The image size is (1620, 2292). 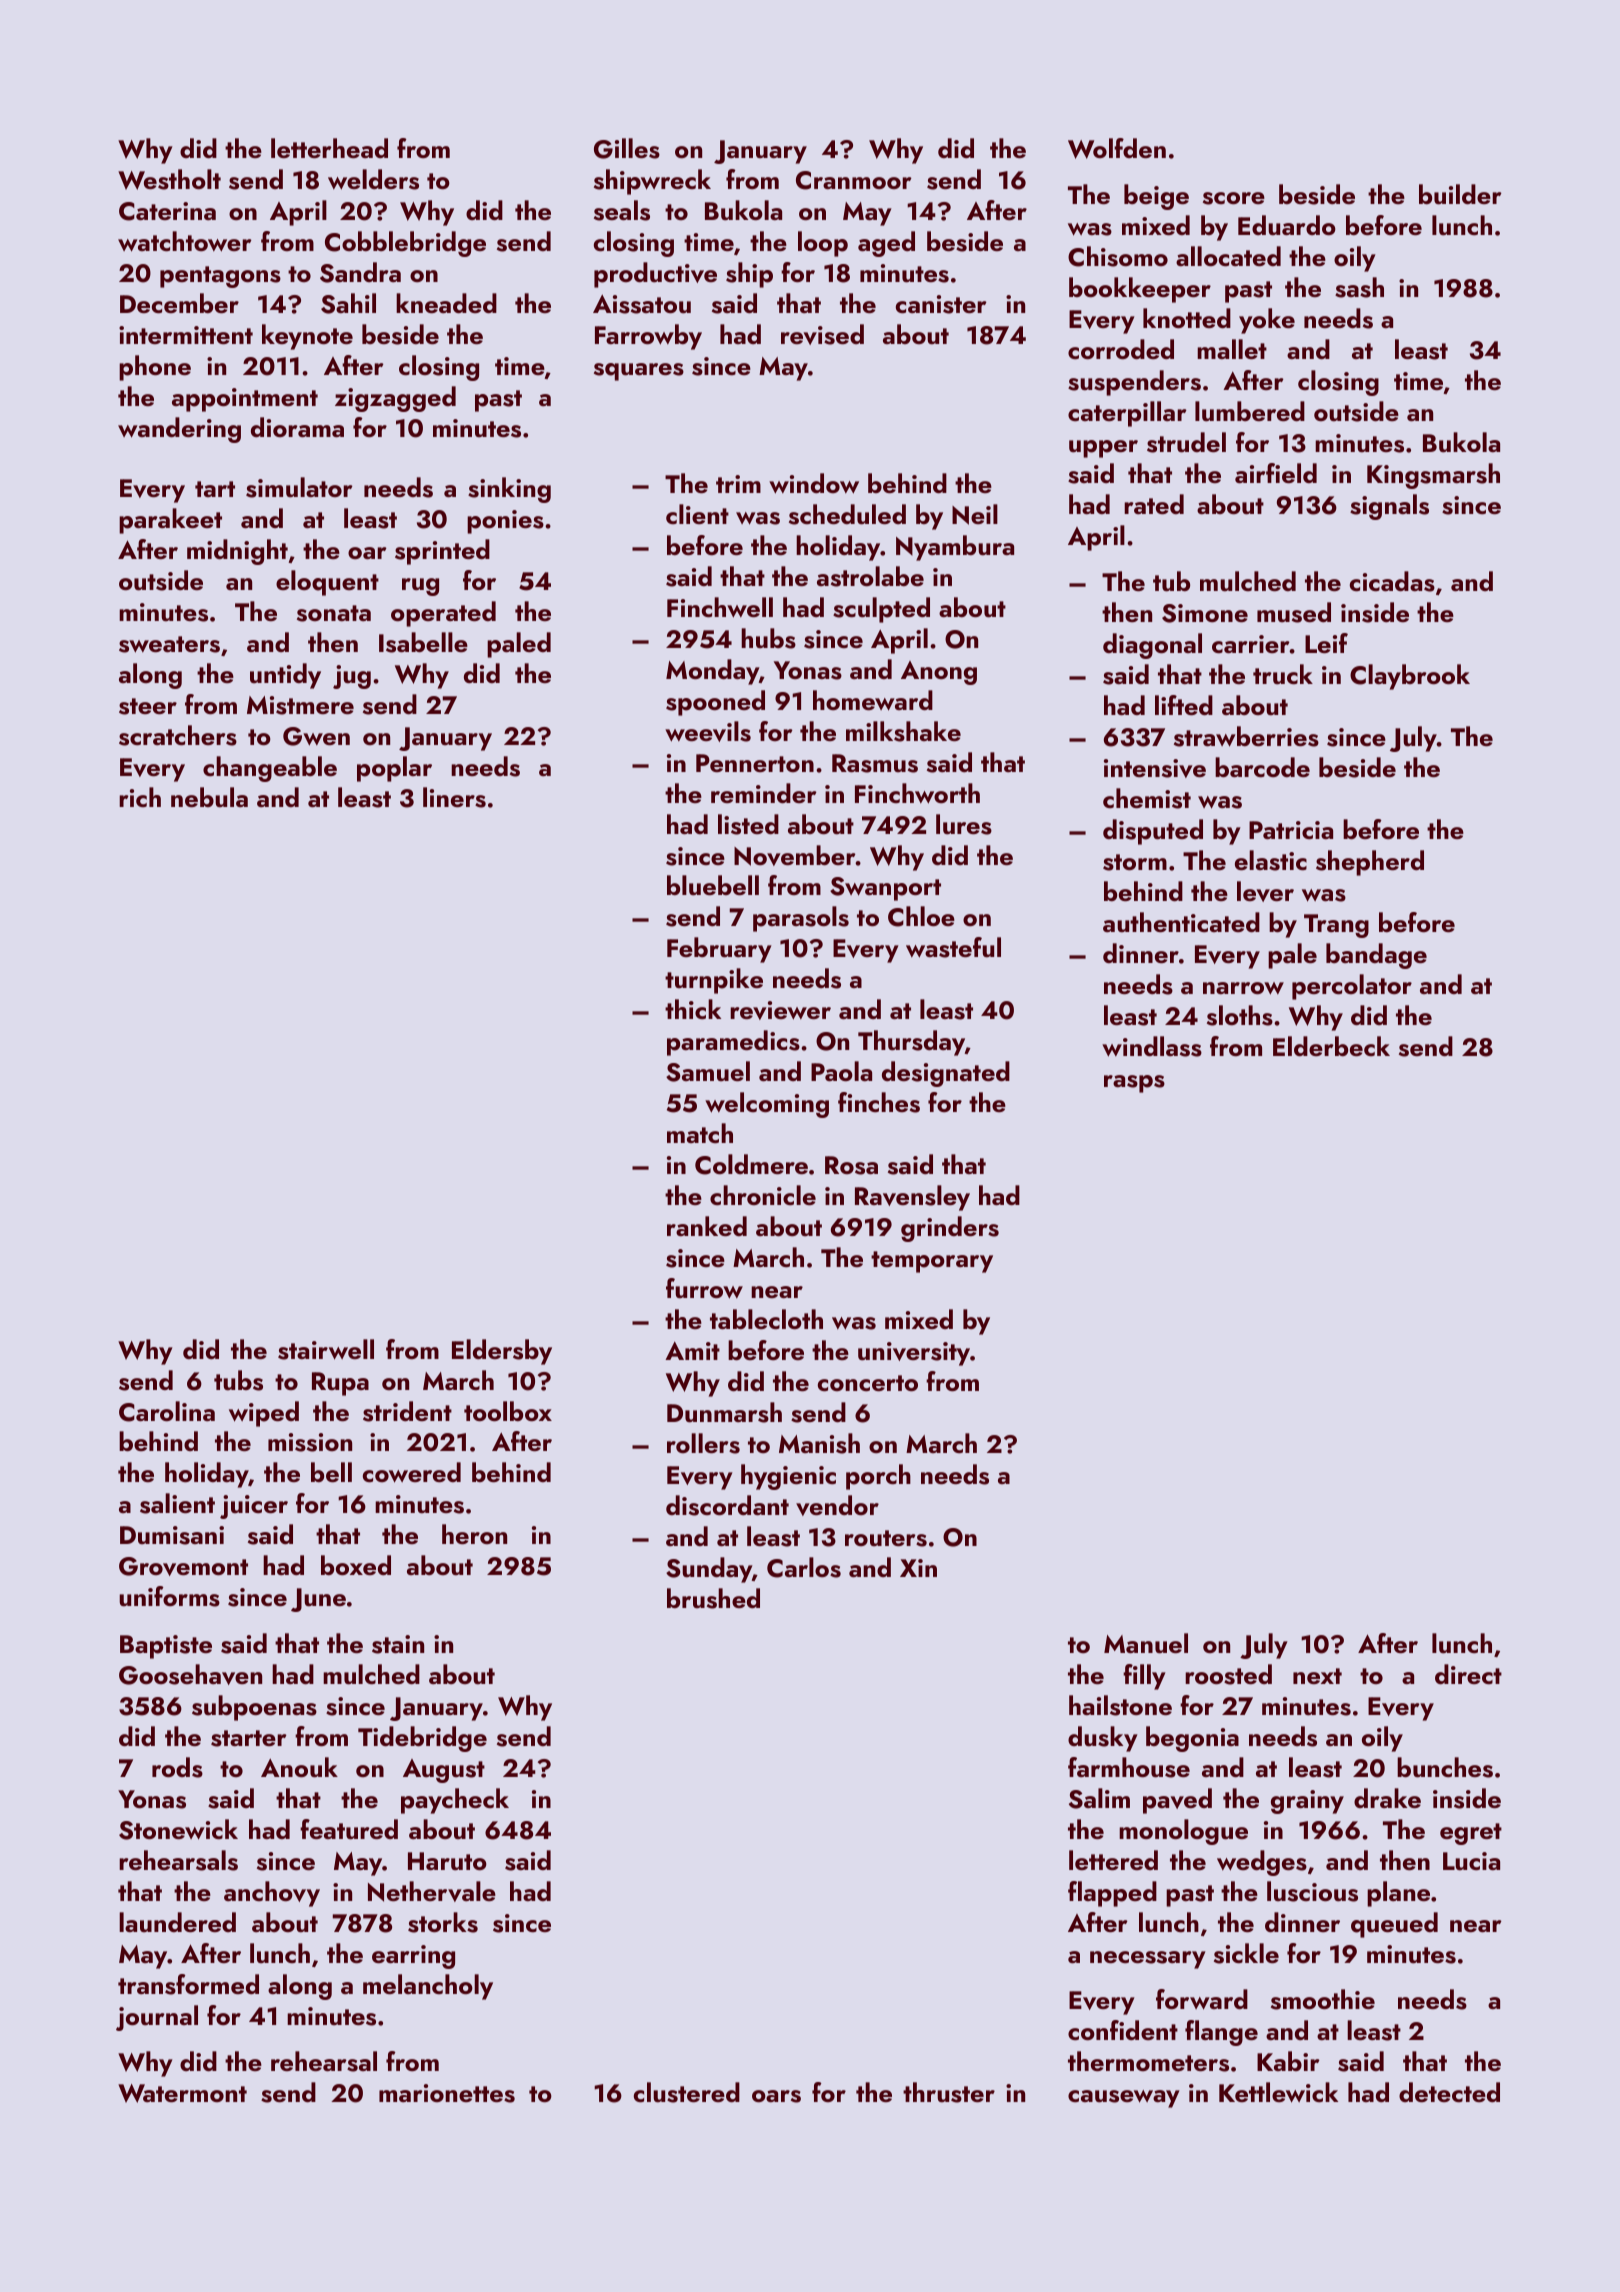 I want to click on pentagons, so click(x=220, y=277).
